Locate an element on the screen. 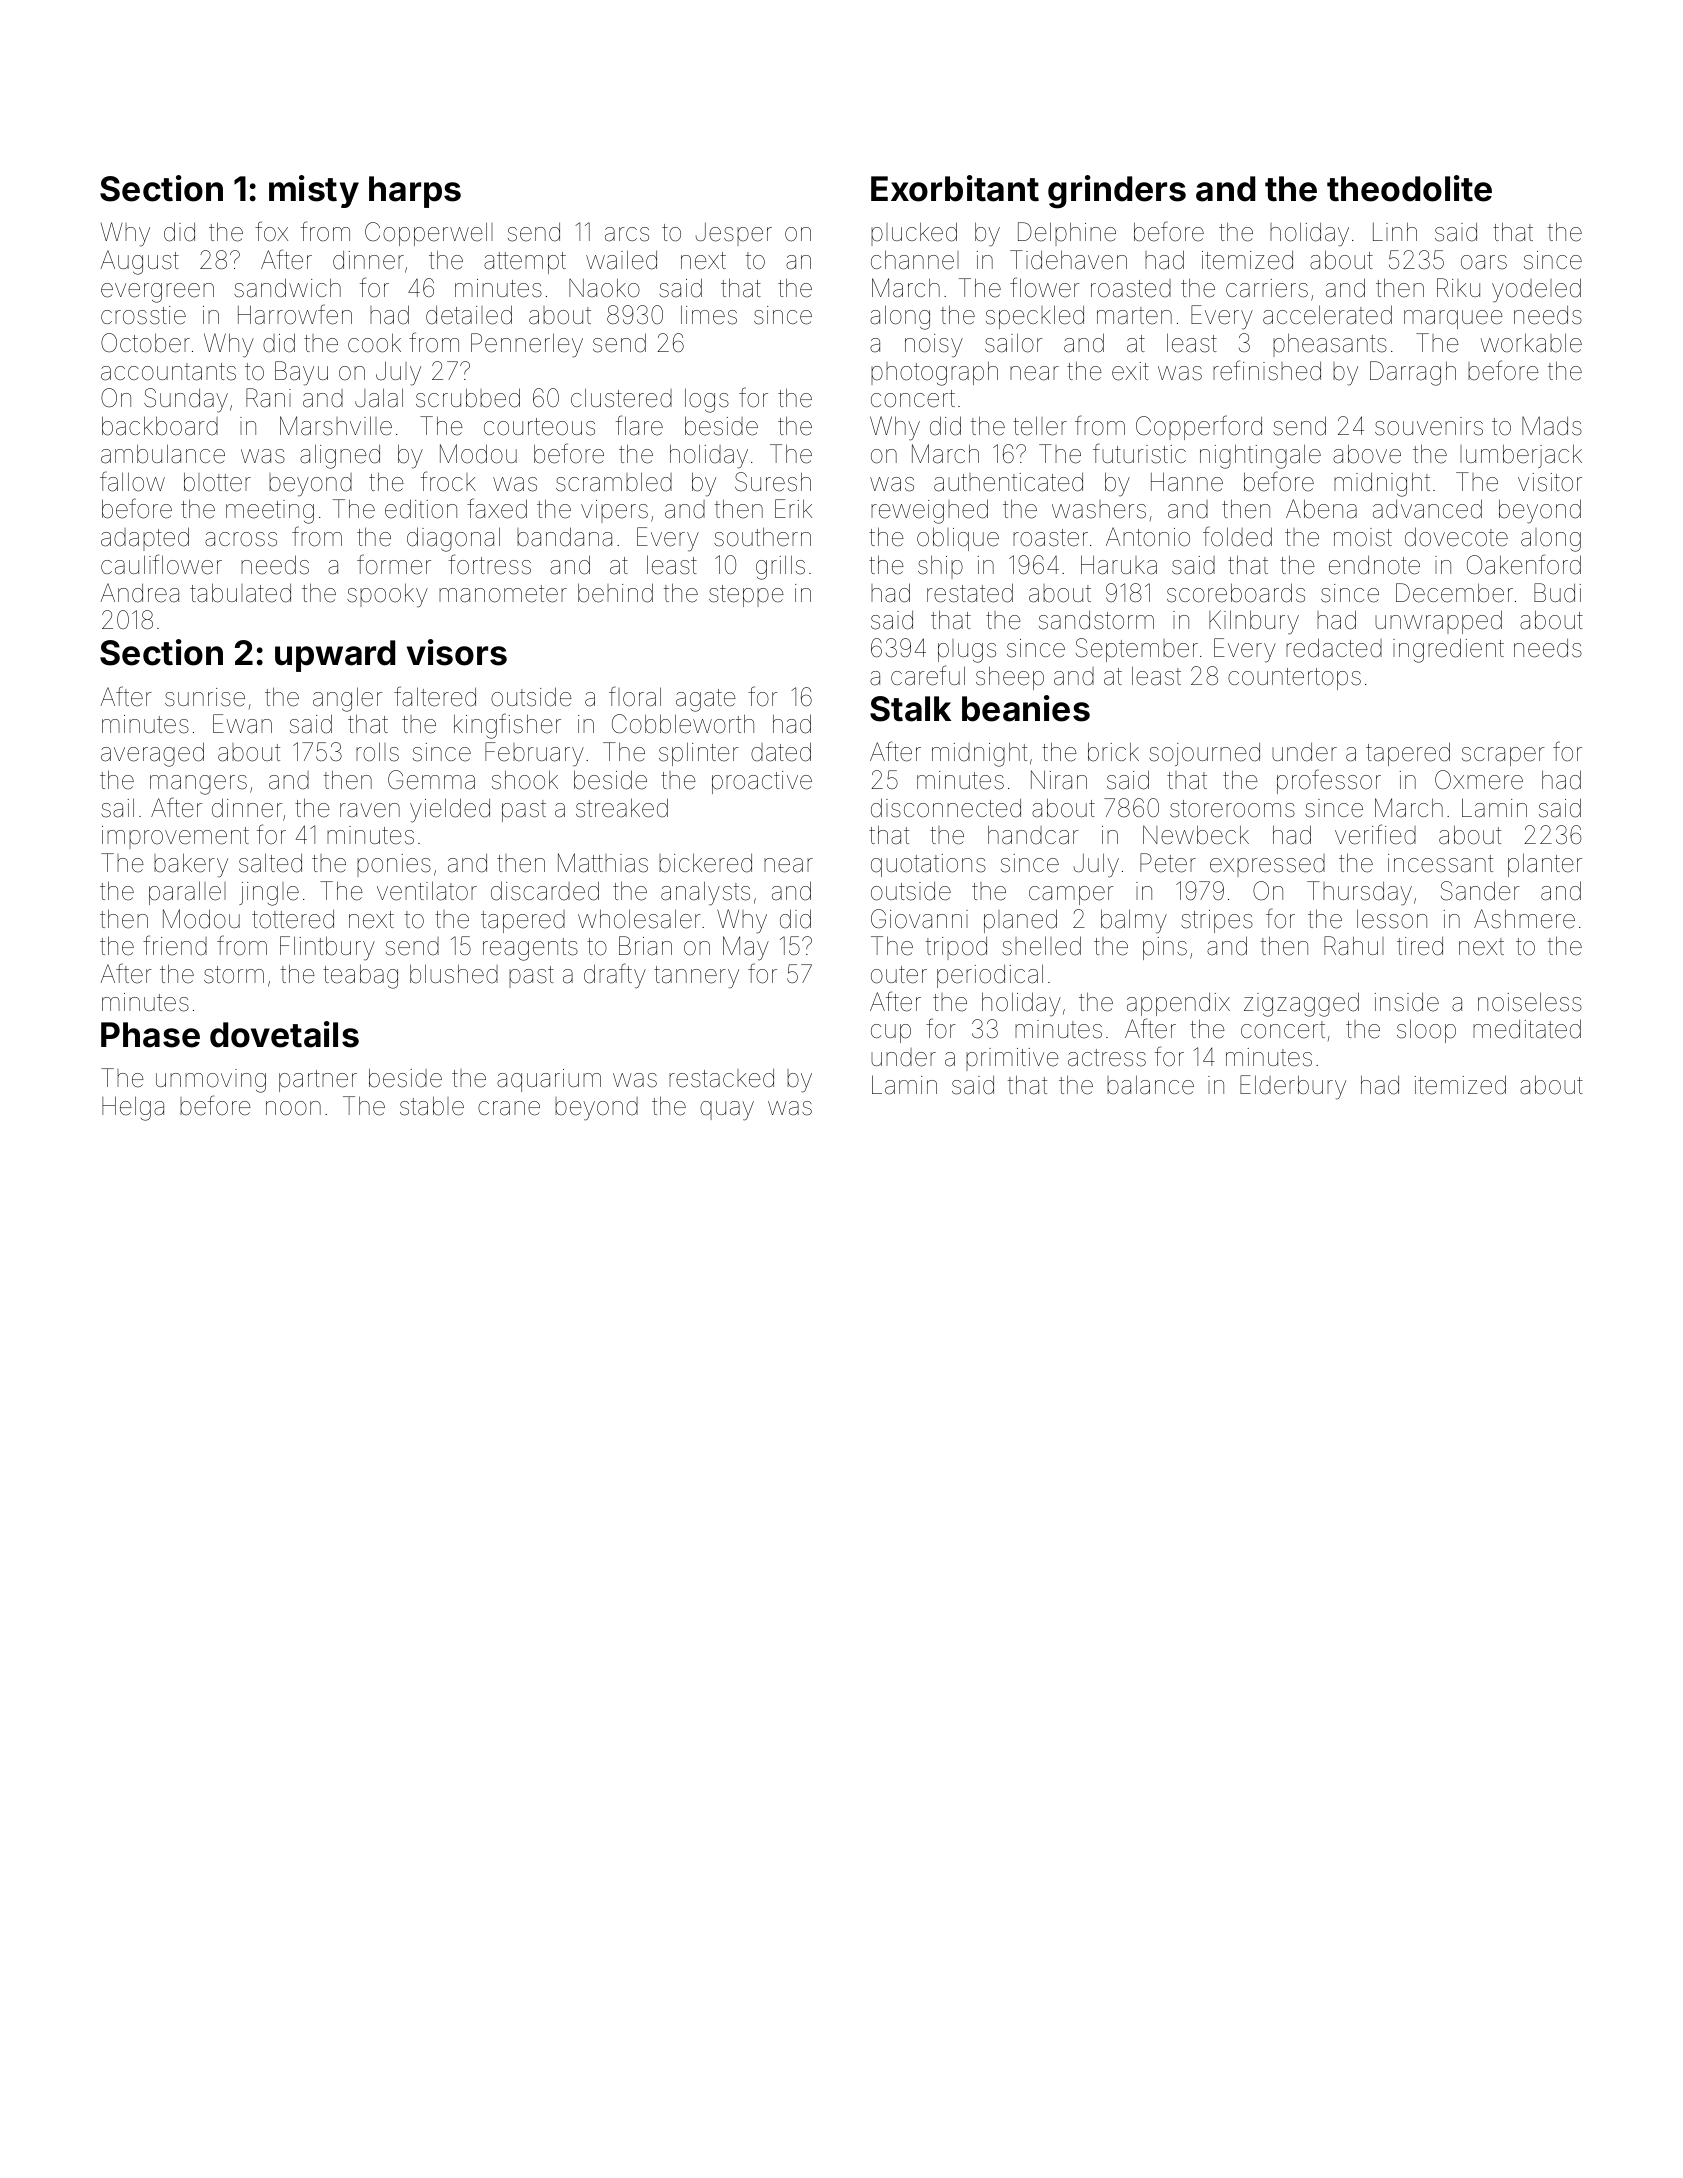  across is located at coordinates (241, 539).
